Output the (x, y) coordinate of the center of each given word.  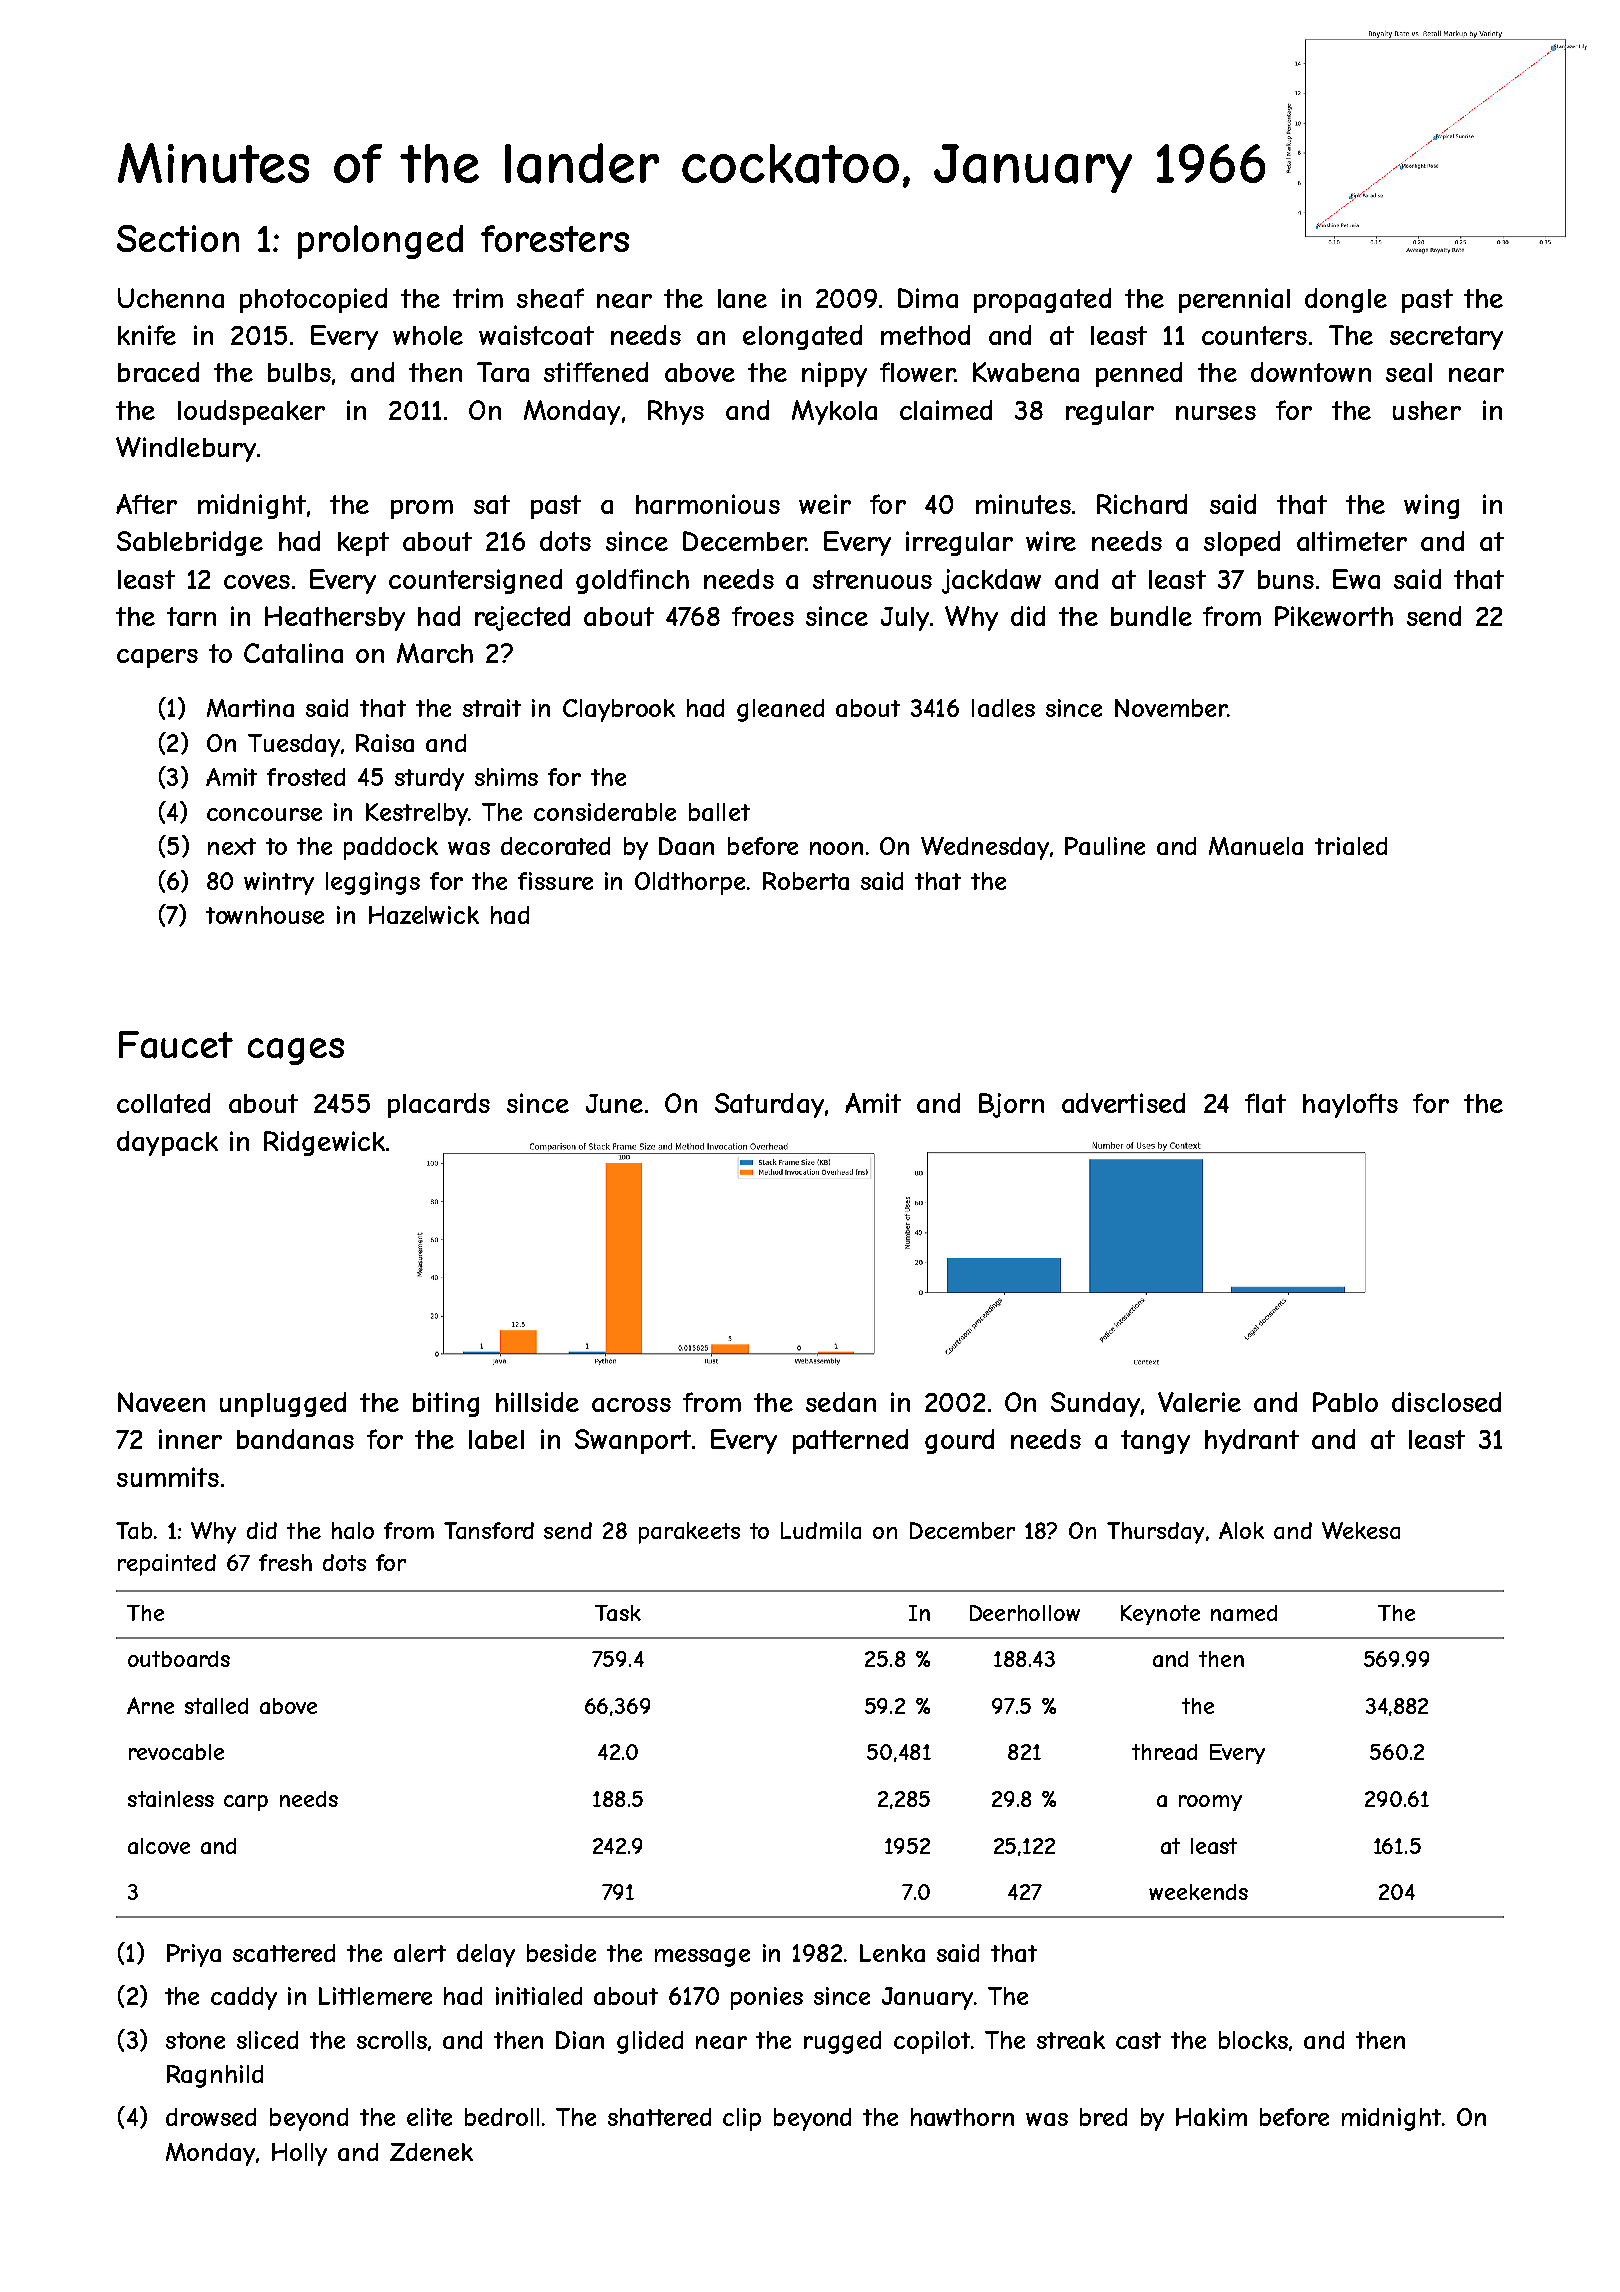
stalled (216, 1706)
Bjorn (1011, 1105)
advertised (1123, 1103)
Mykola (834, 412)
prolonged (380, 242)
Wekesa (1361, 1530)
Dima (928, 298)
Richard (1142, 504)
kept (363, 544)
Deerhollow (1025, 1613)
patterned (850, 1441)
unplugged (283, 1404)
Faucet (176, 1045)
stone (195, 2040)
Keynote (1160, 1615)
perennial (1234, 300)
